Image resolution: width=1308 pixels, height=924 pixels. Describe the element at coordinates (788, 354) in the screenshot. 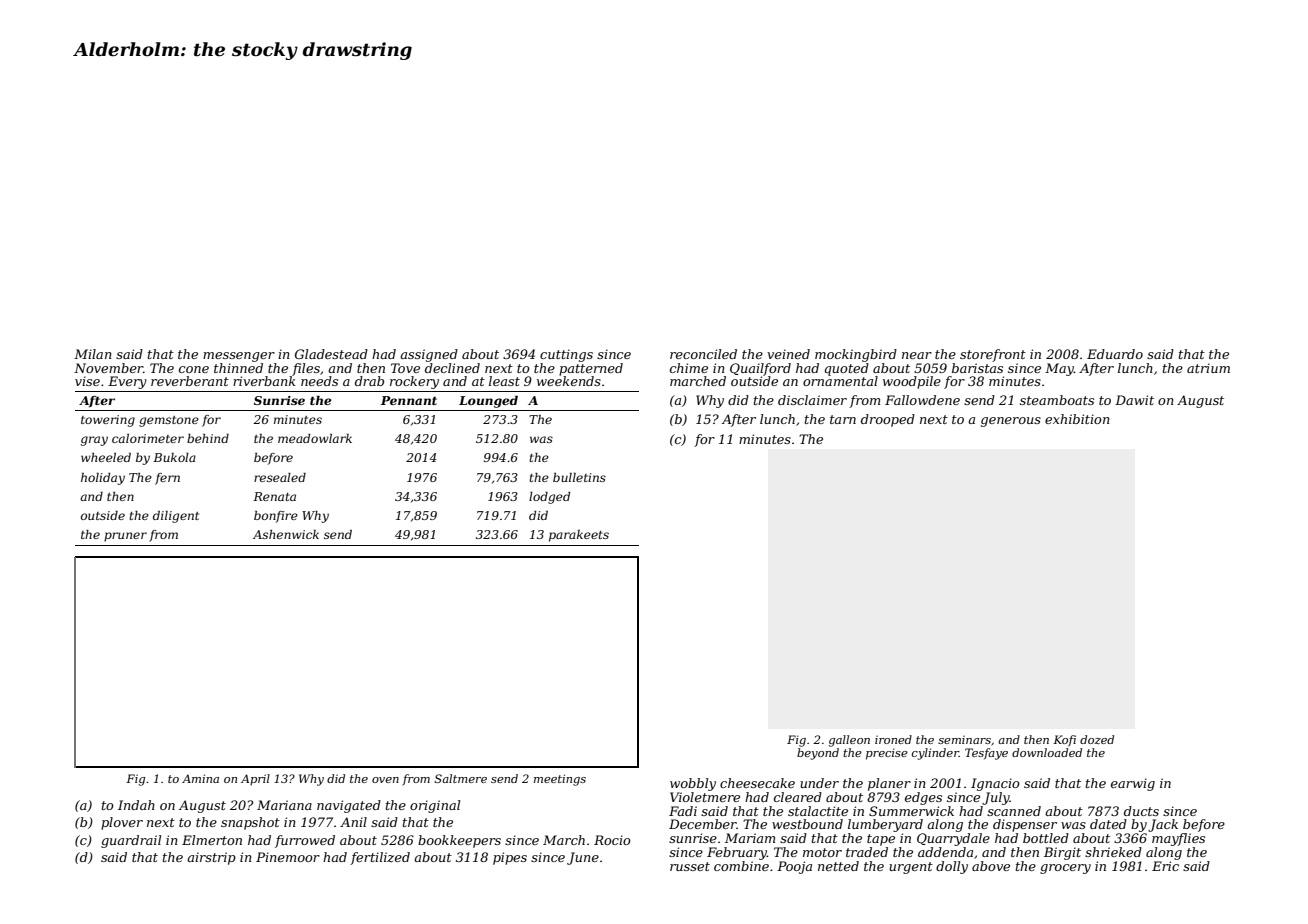

I see `veined` at that location.
